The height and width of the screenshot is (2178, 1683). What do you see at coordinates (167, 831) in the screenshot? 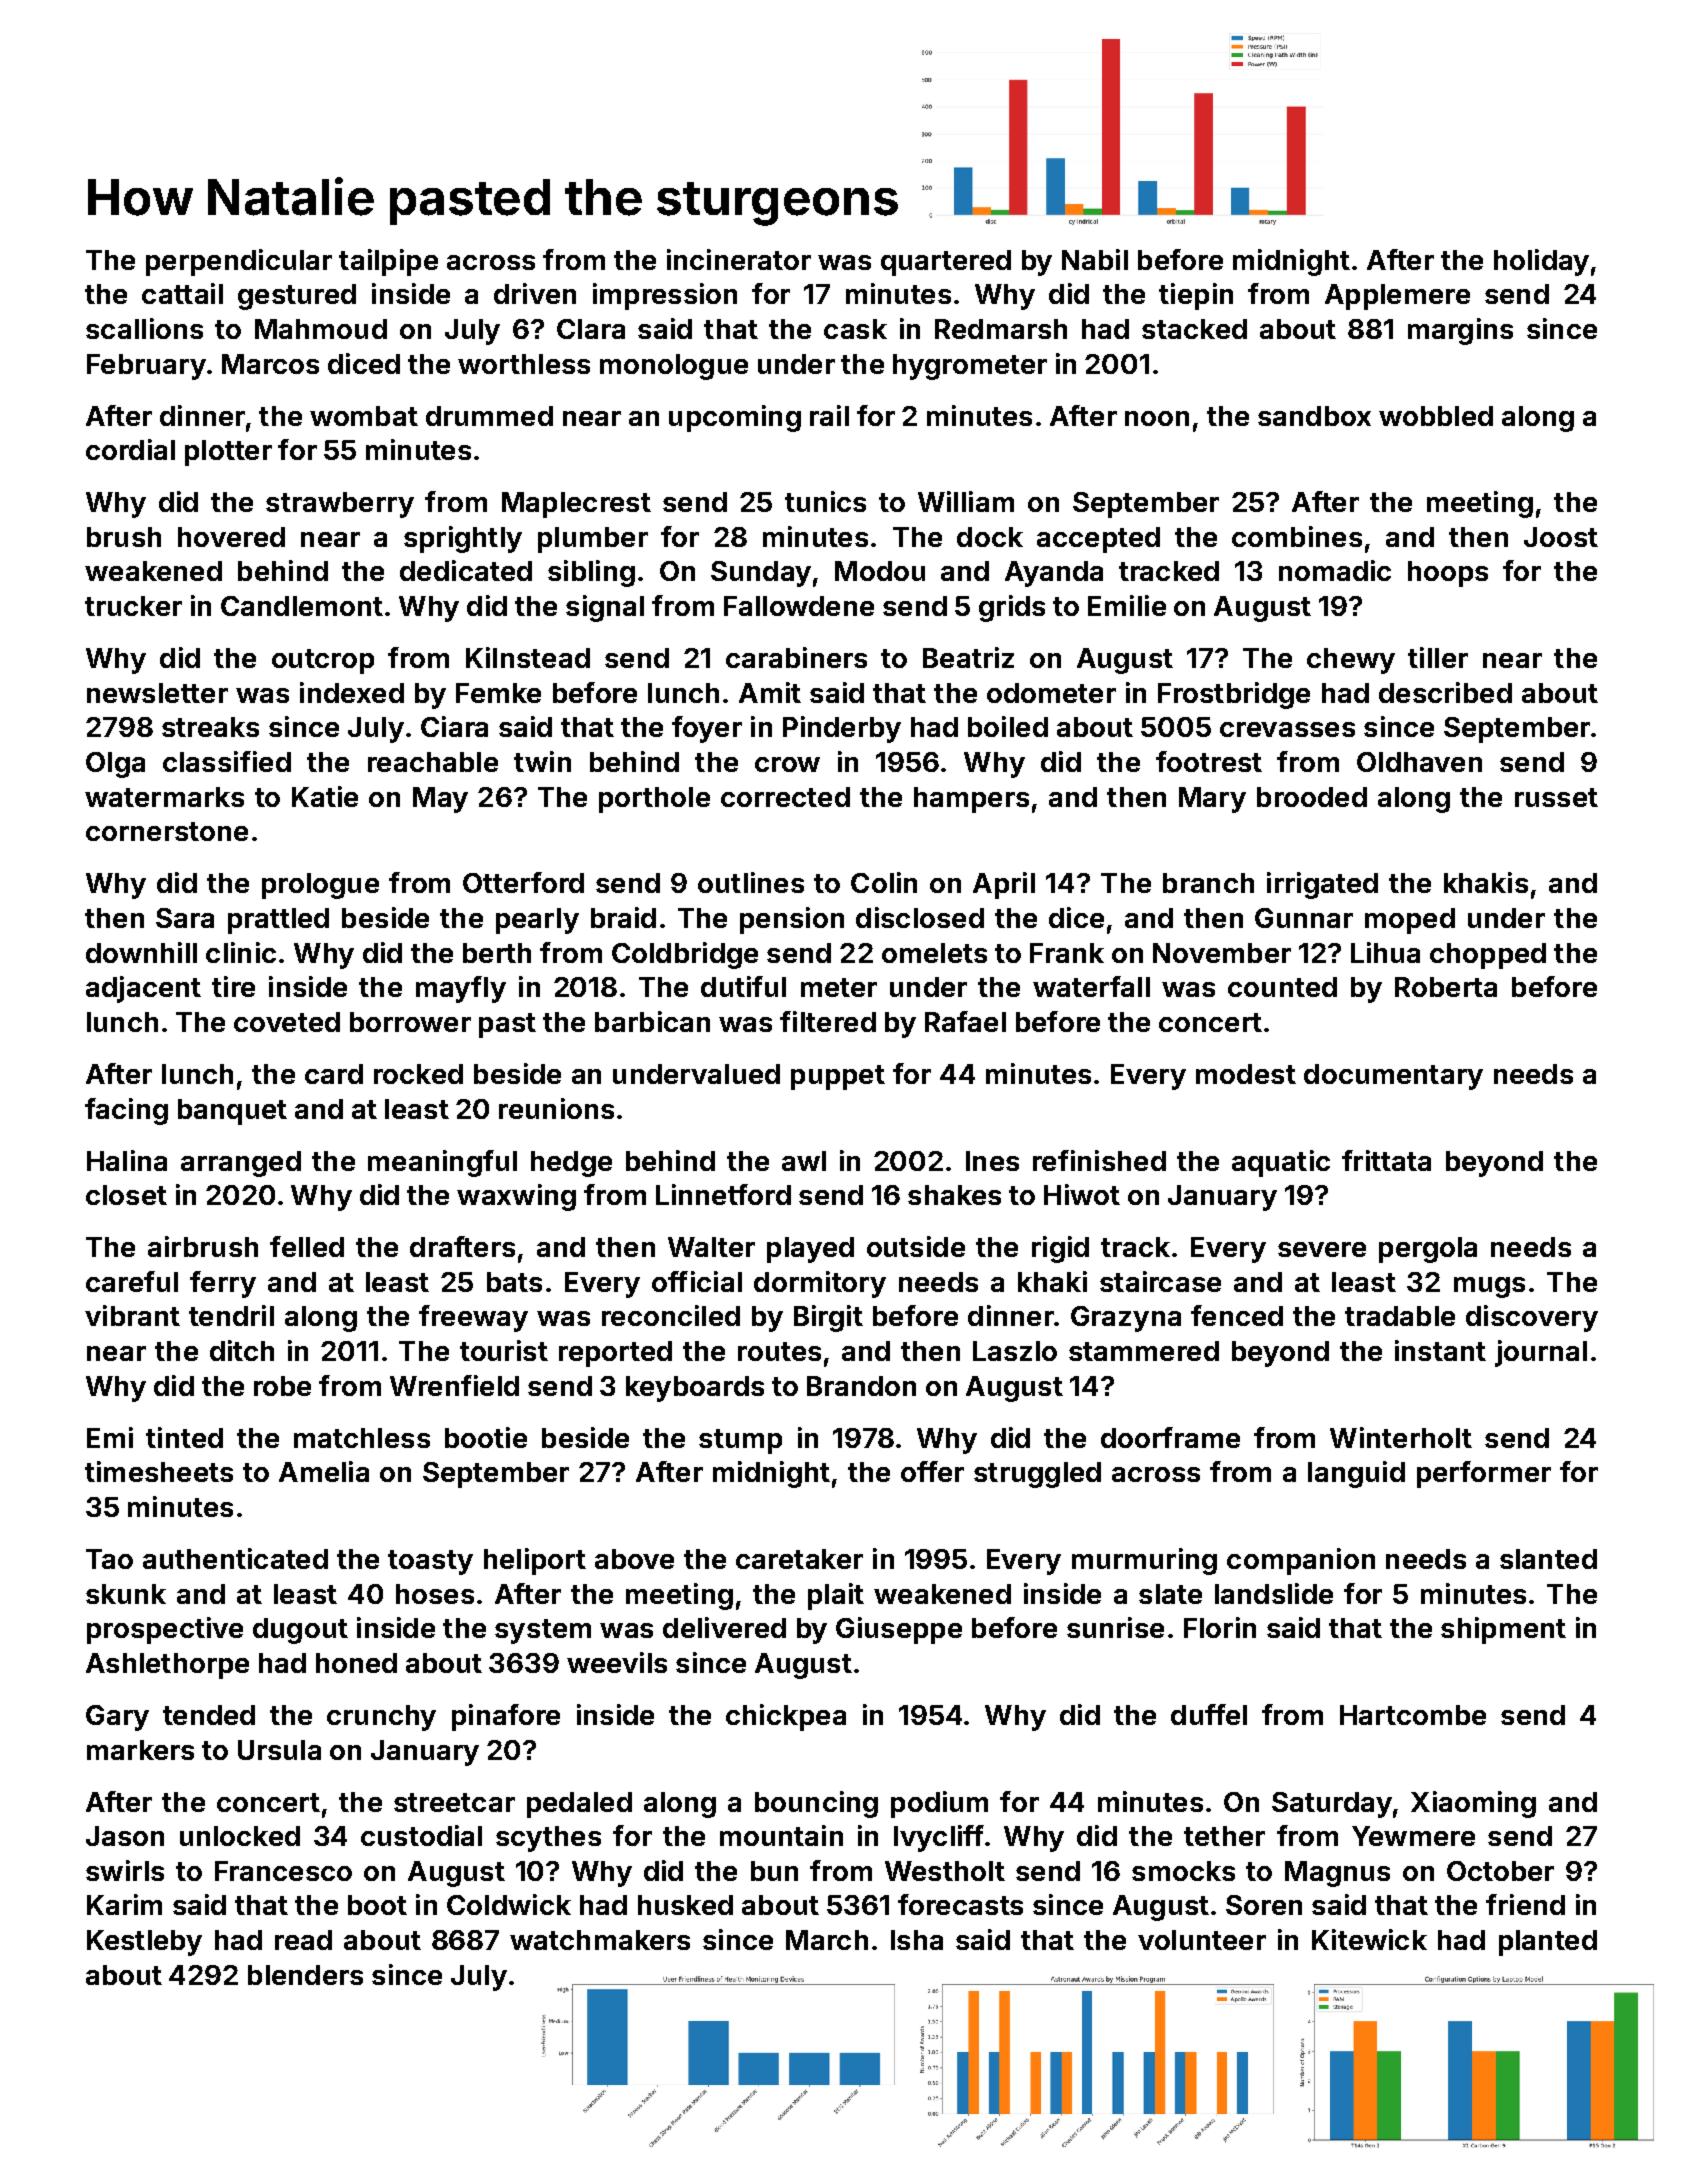
I see `cornerstone` at bounding box center [167, 831].
